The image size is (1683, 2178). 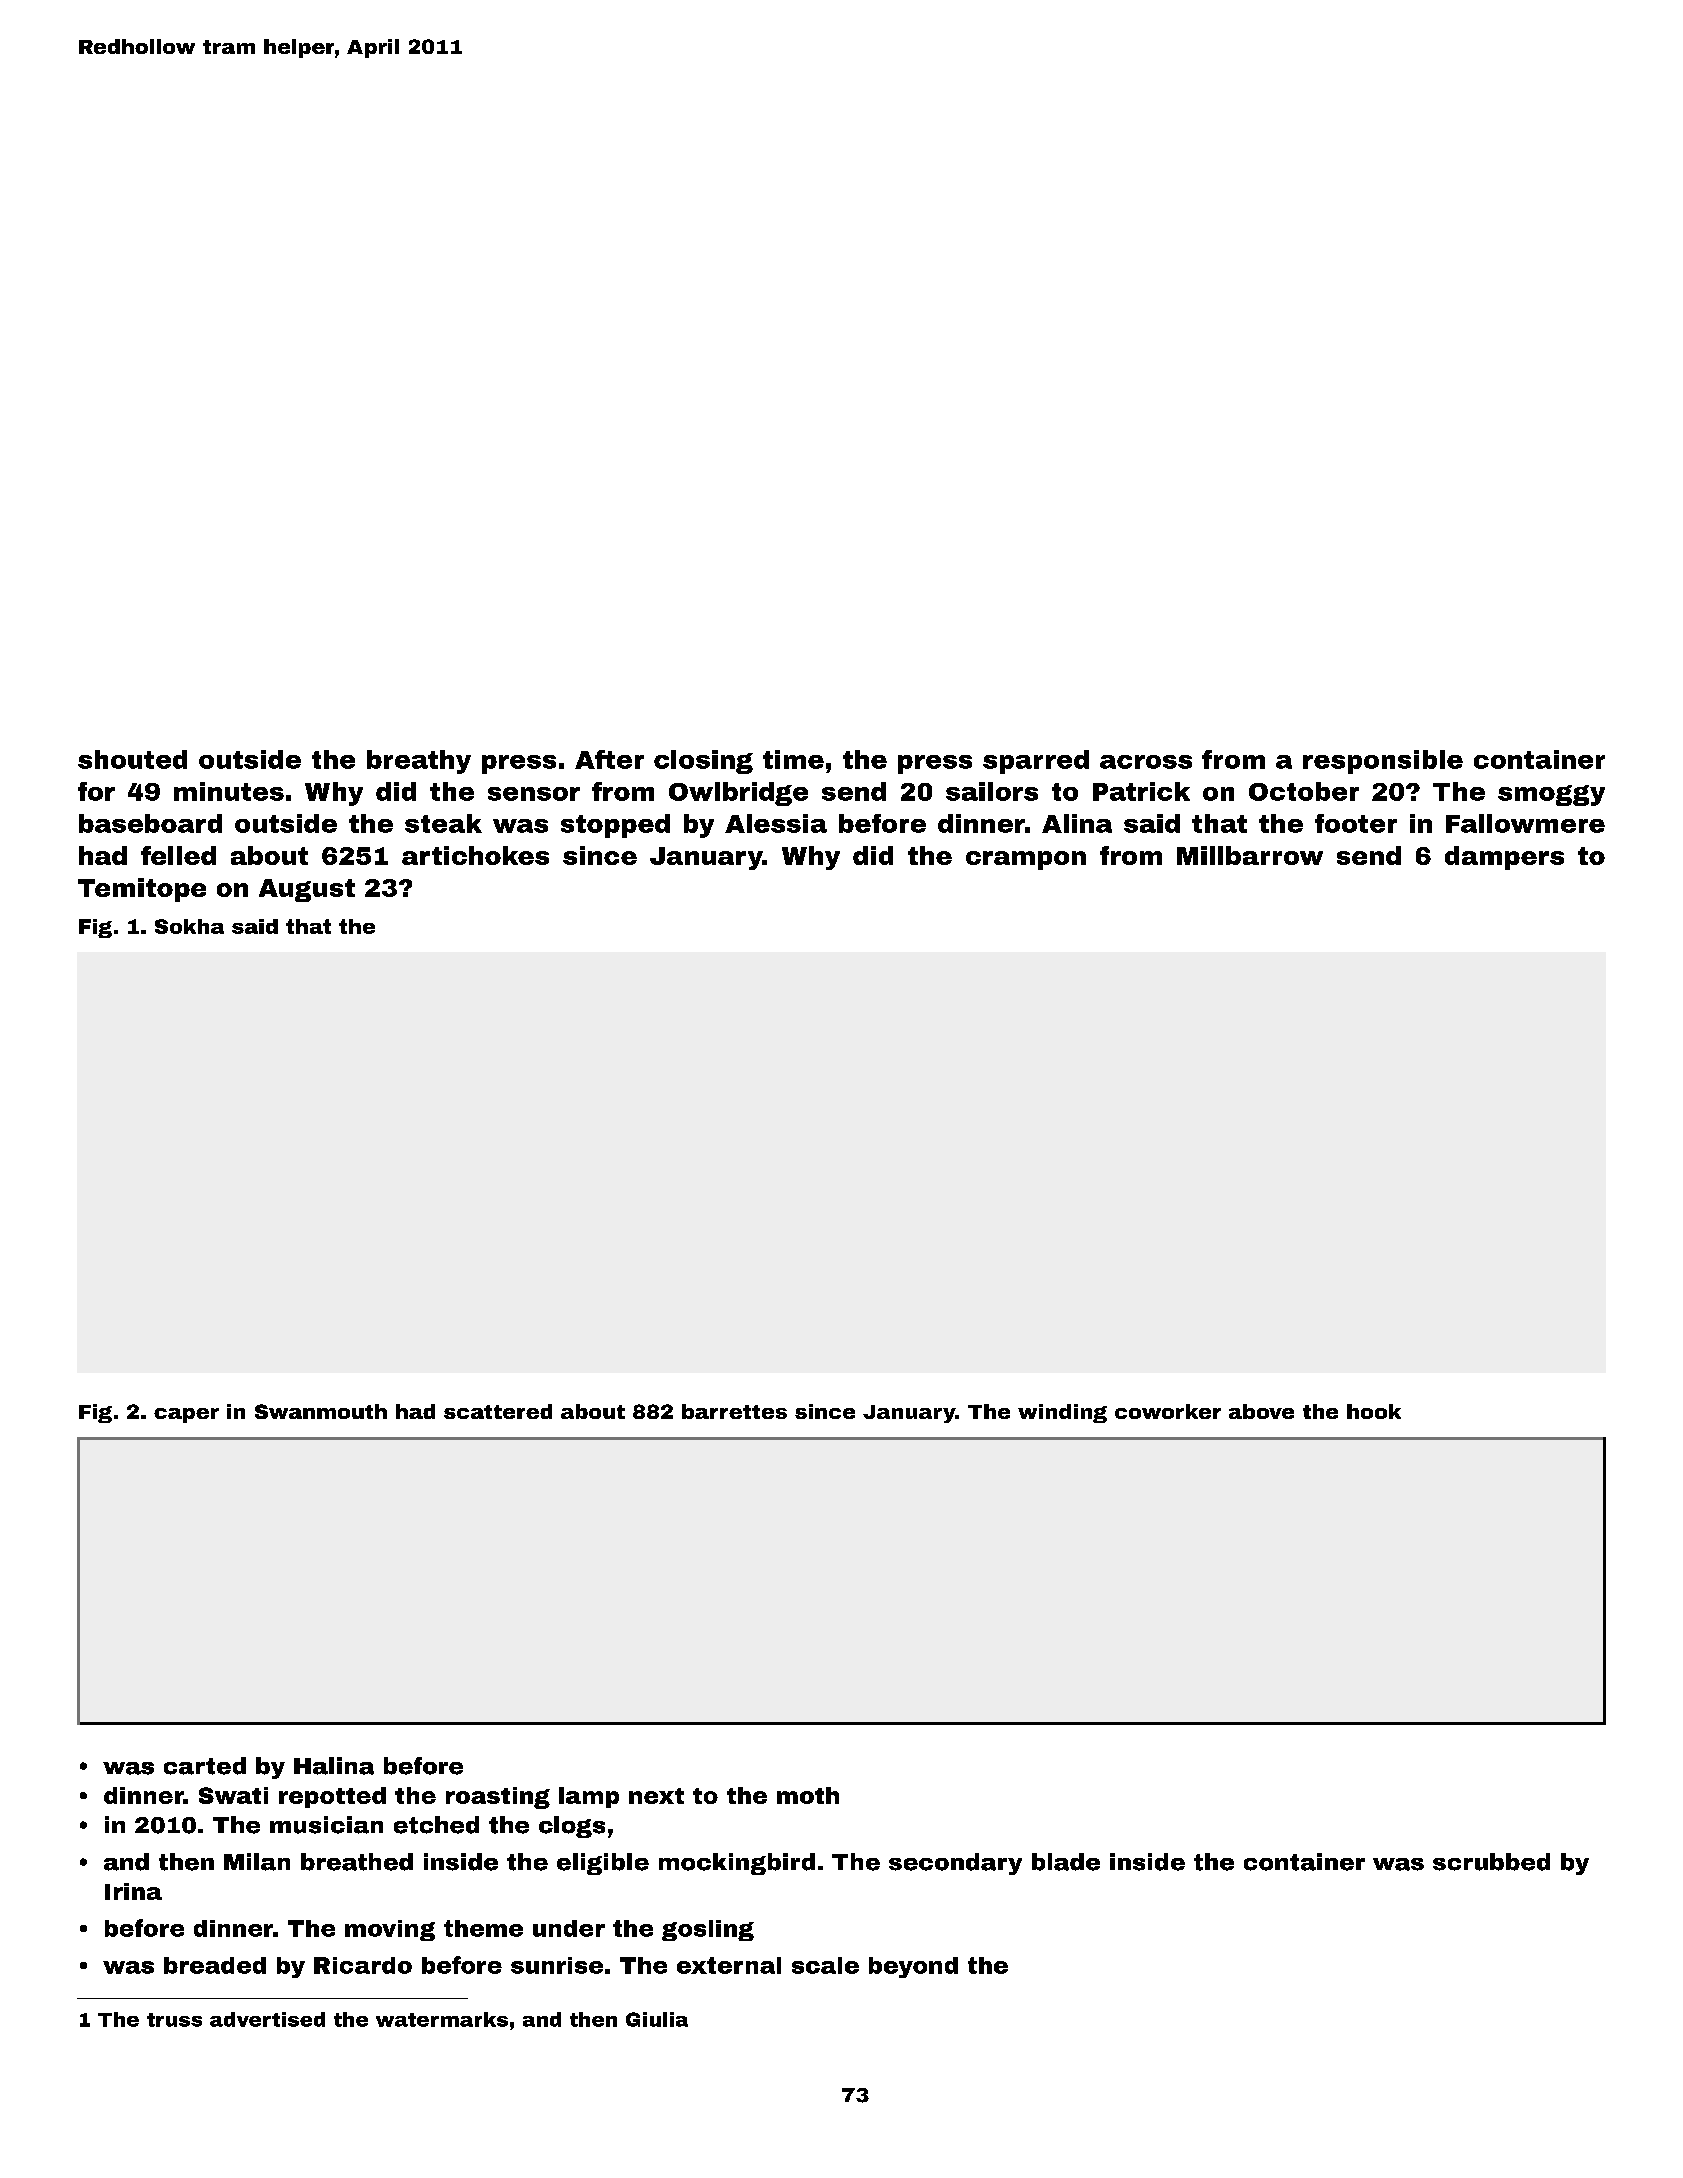 I want to click on Millbarrow, so click(x=1250, y=855).
